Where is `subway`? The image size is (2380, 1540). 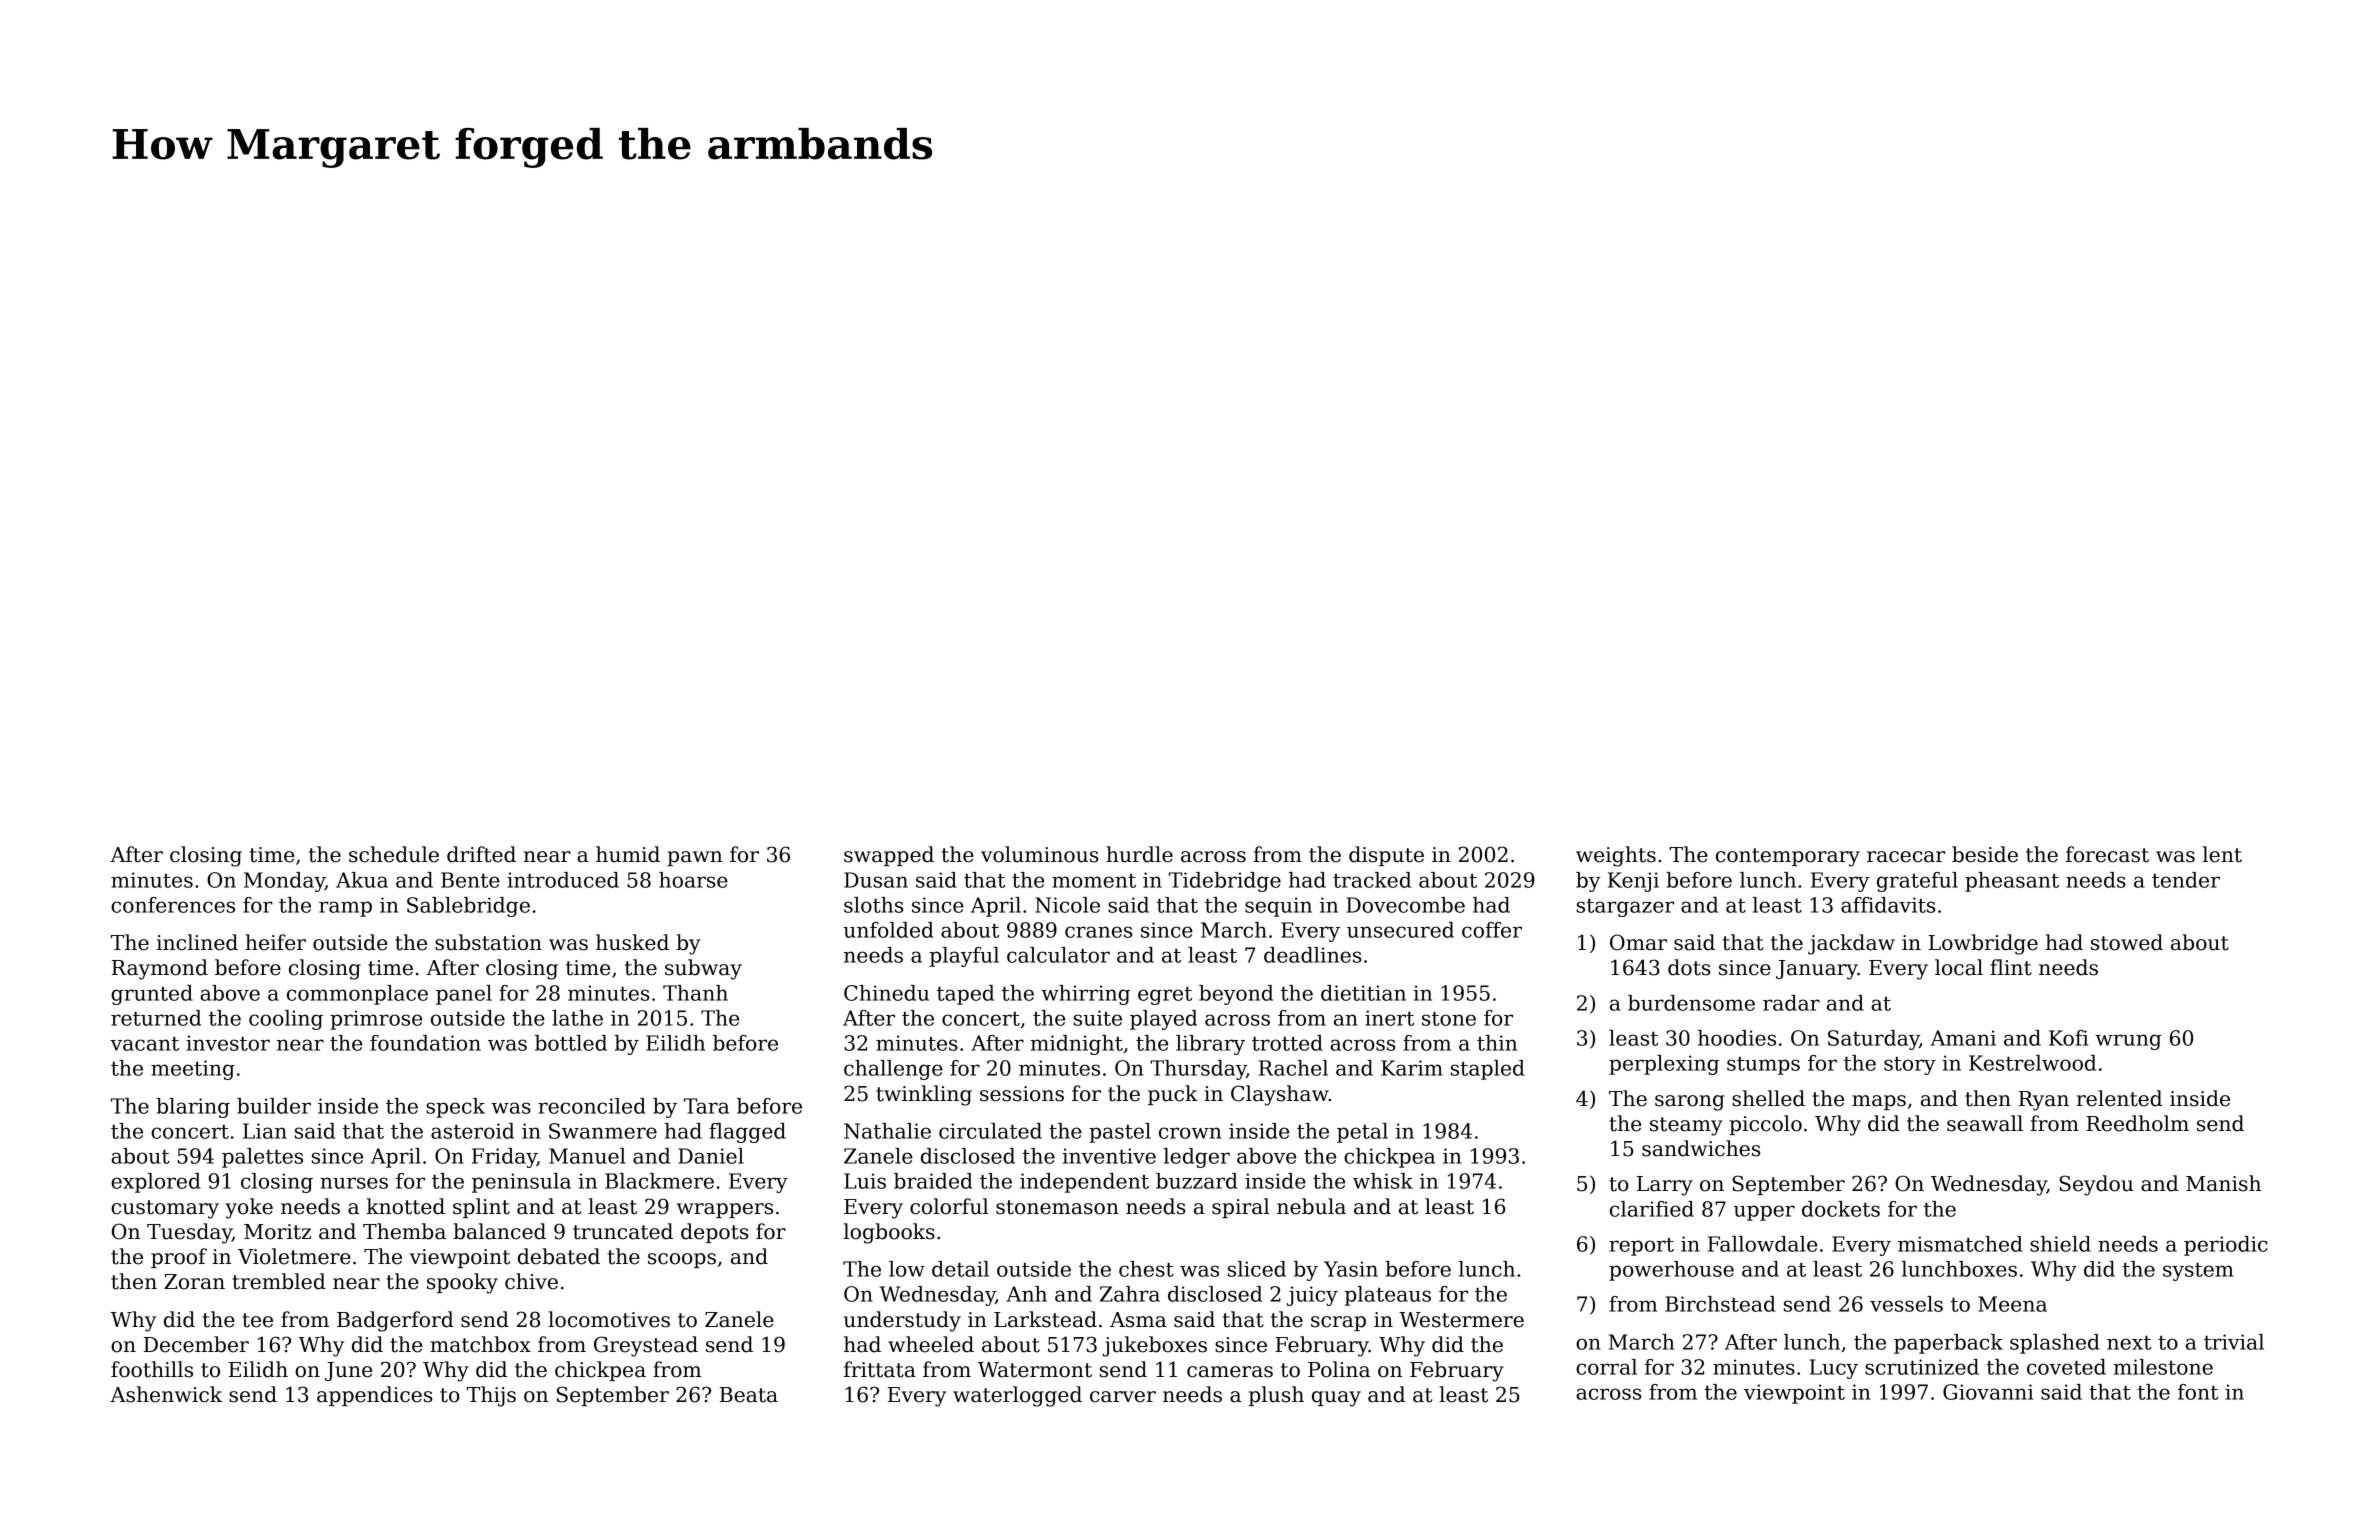 subway is located at coordinates (703, 969).
